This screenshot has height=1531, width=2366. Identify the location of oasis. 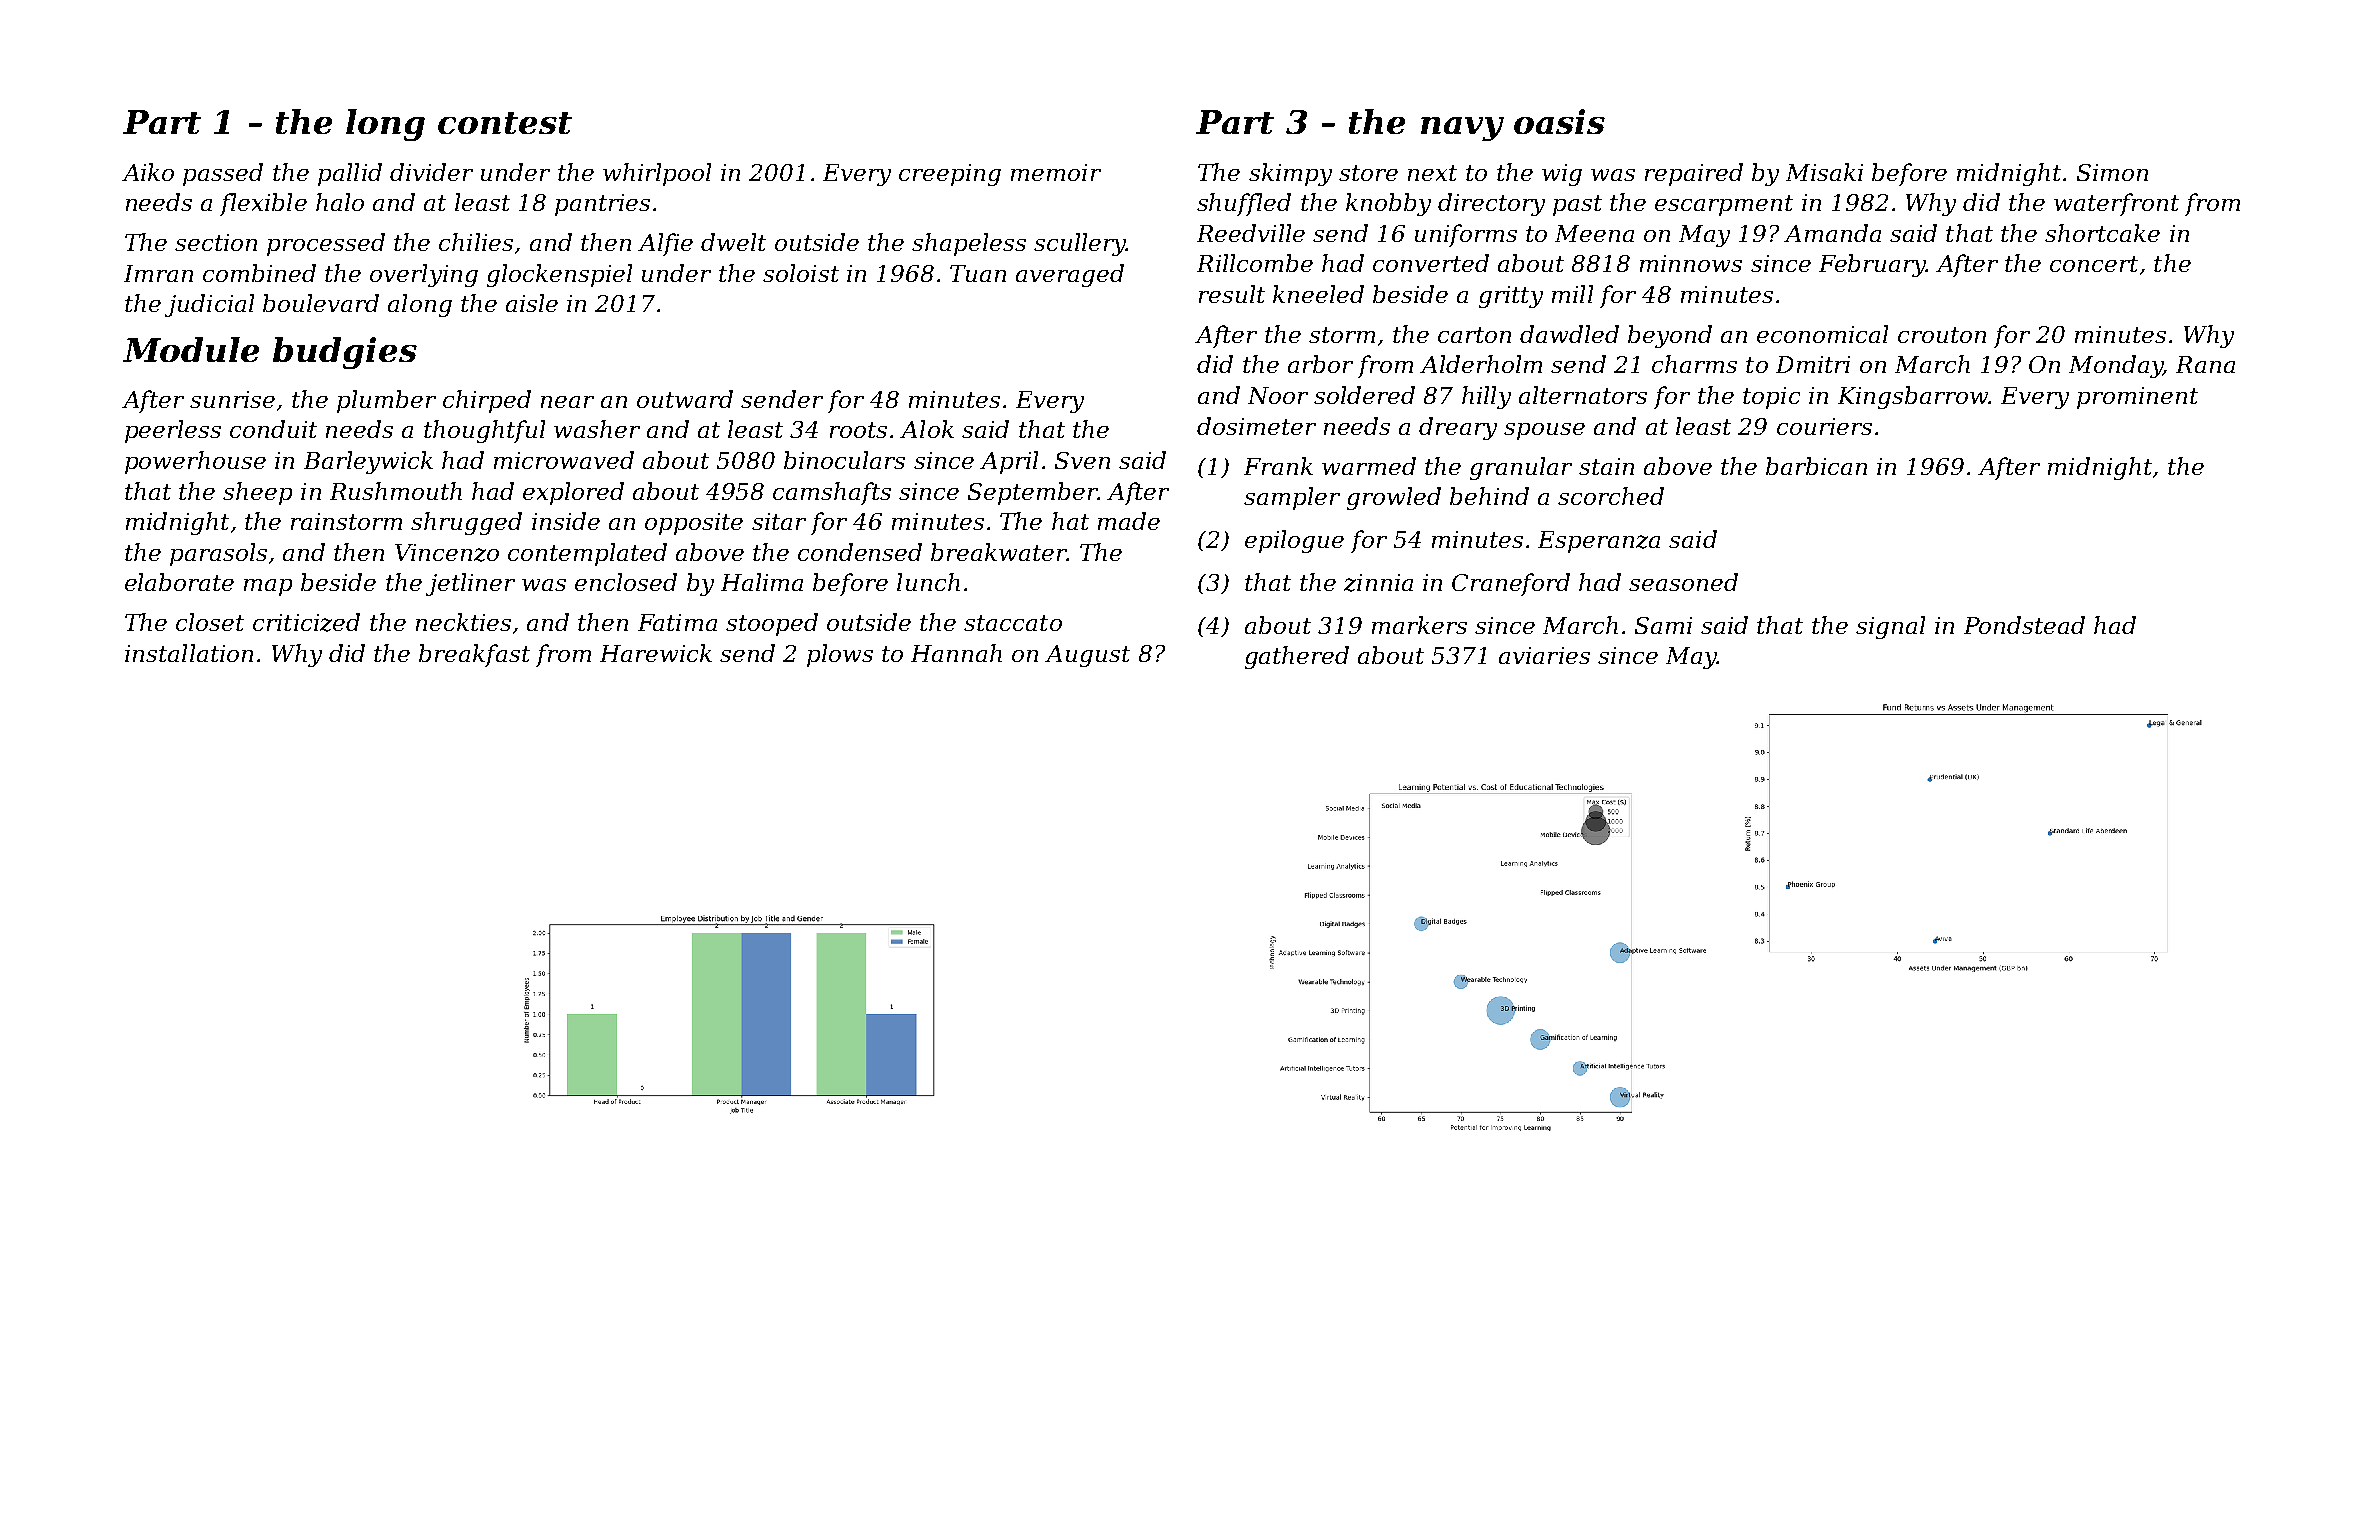
(1559, 121).
